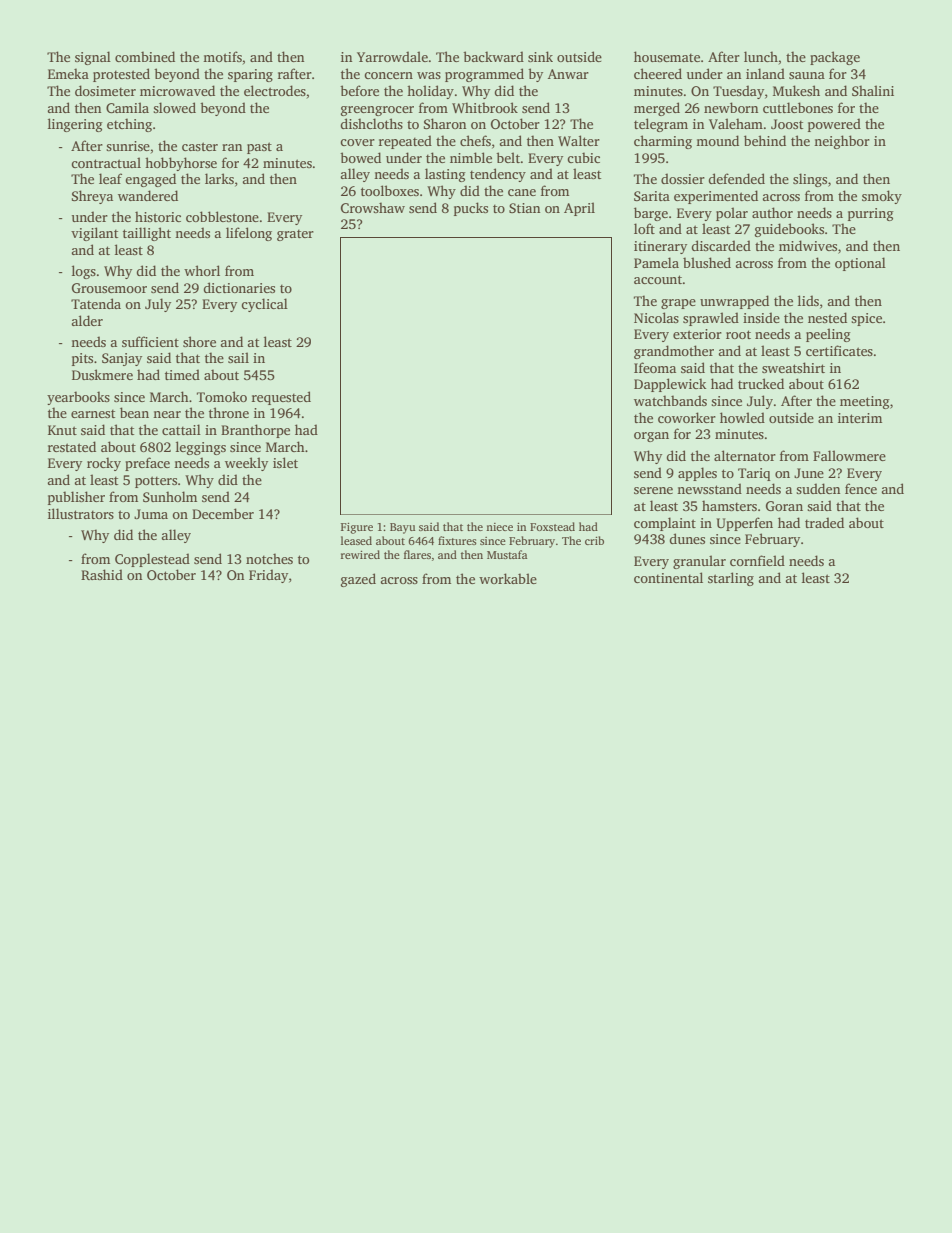 The width and height of the document is (952, 1233). What do you see at coordinates (121, 75) in the document?
I see `protested` at bounding box center [121, 75].
